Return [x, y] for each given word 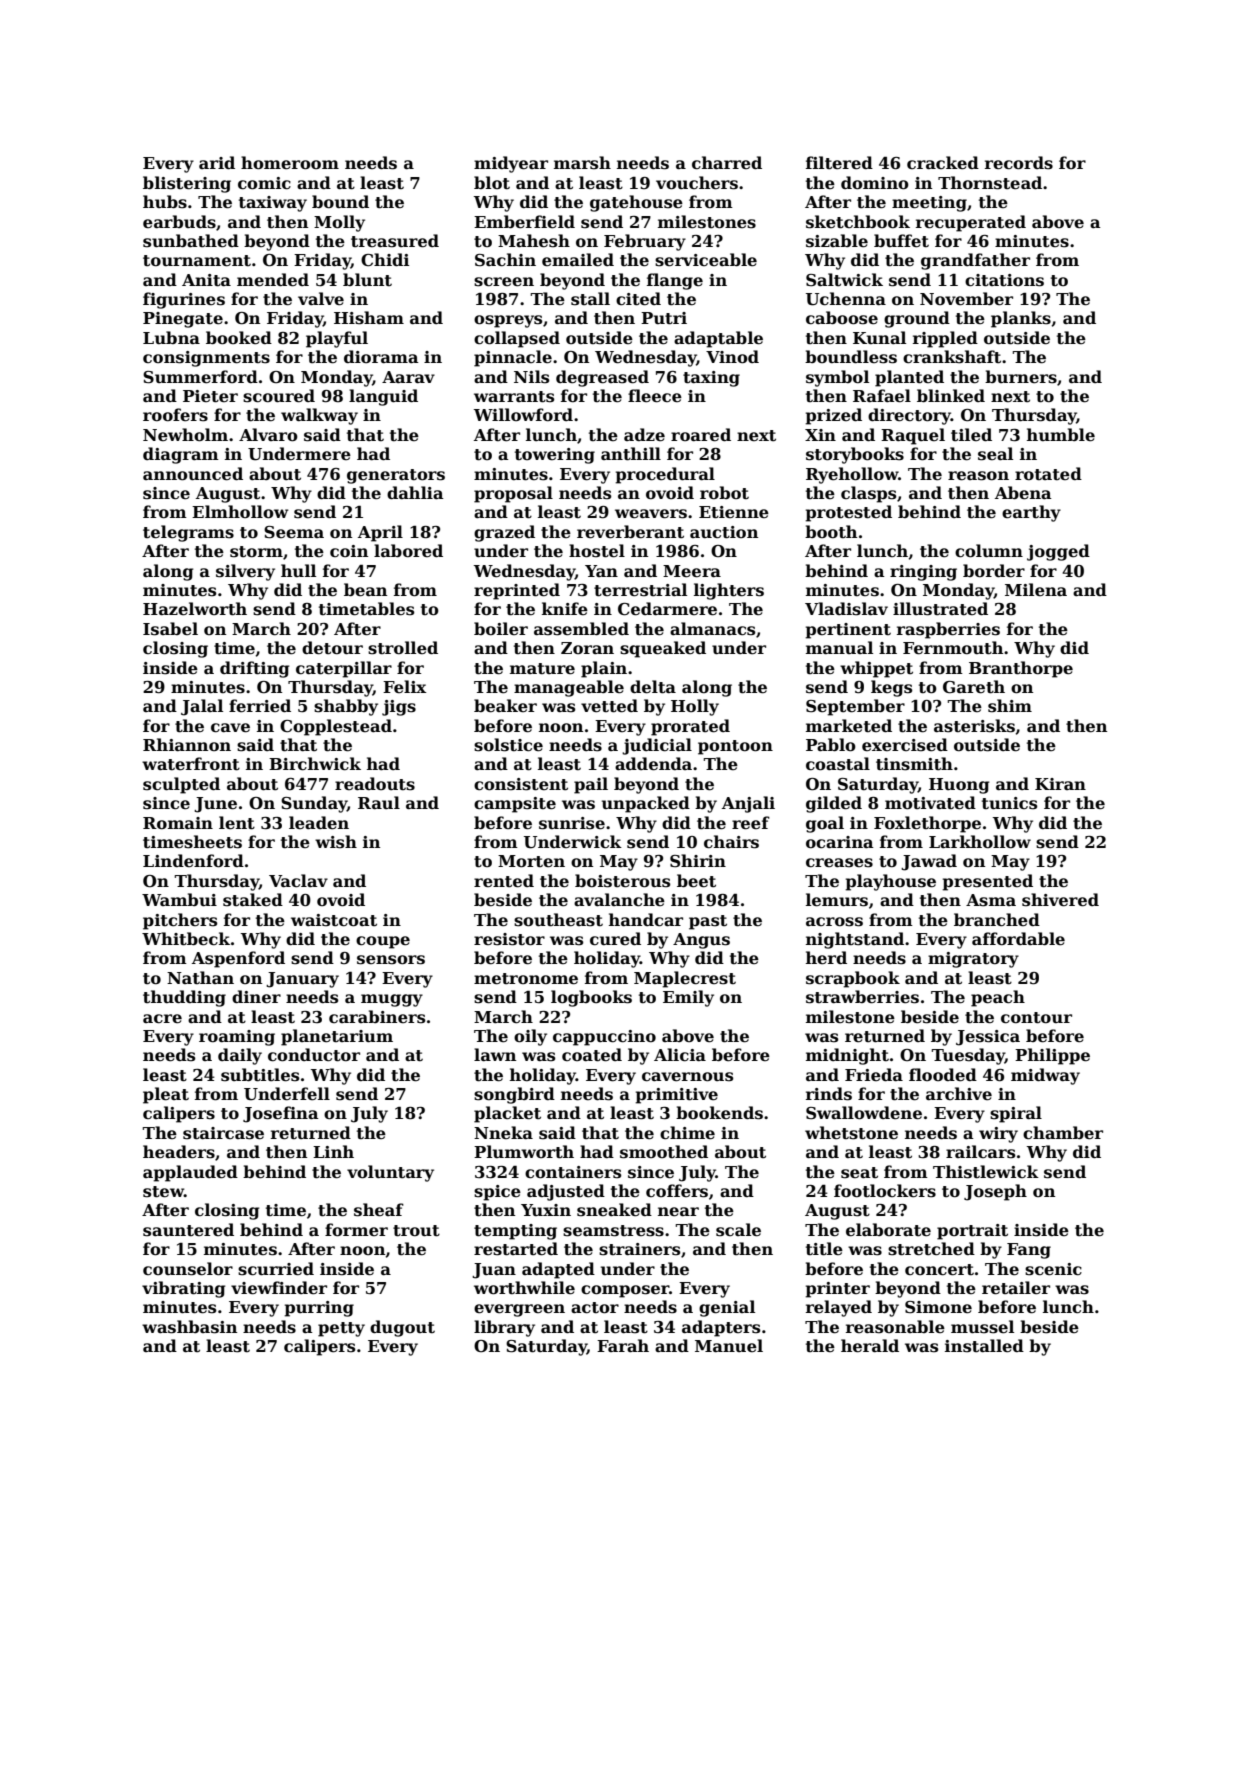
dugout [402, 1328]
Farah [623, 1345]
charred [727, 163]
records [1019, 163]
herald [870, 1346]
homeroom [290, 163]
